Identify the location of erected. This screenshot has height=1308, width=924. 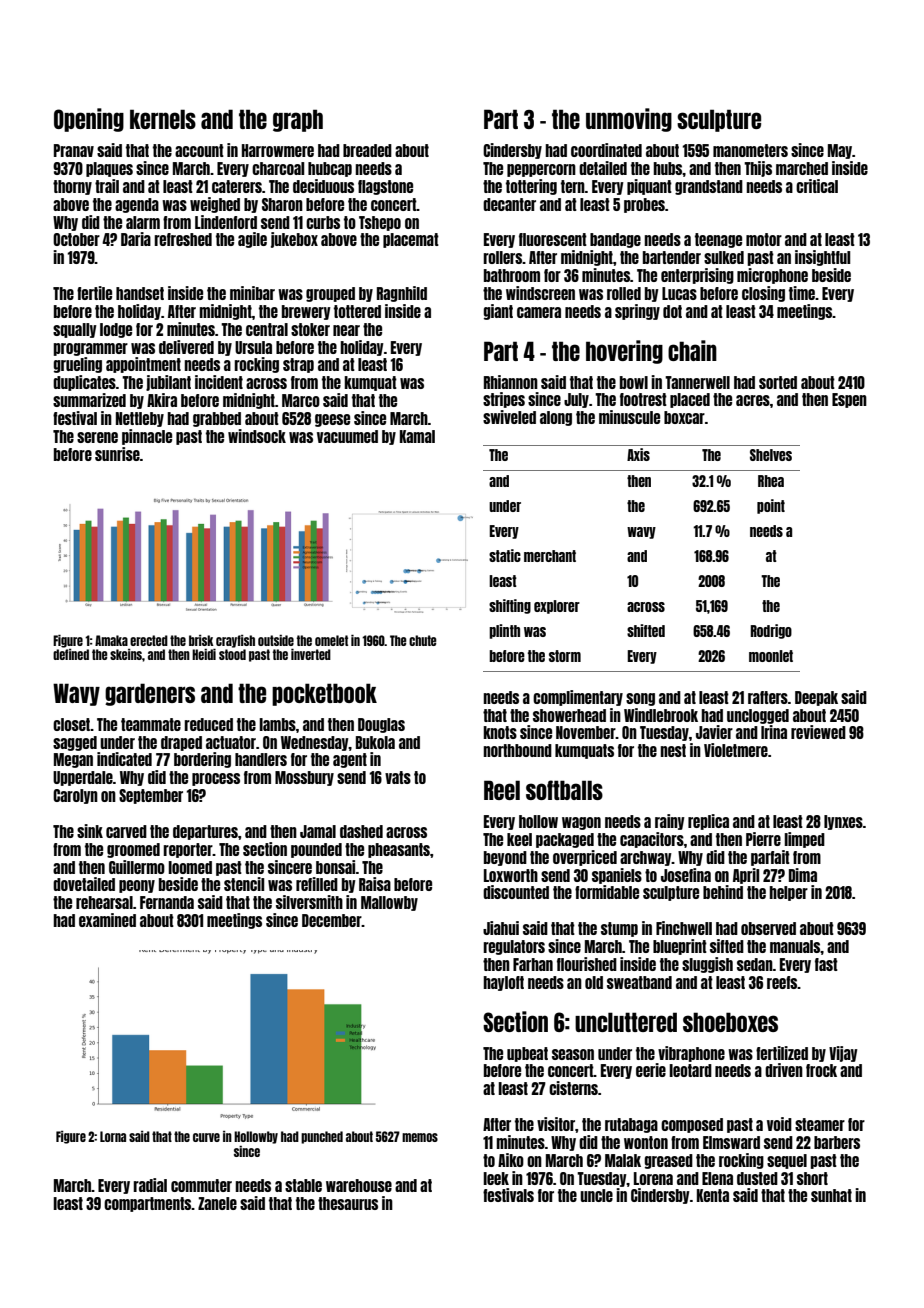
(149, 640).
